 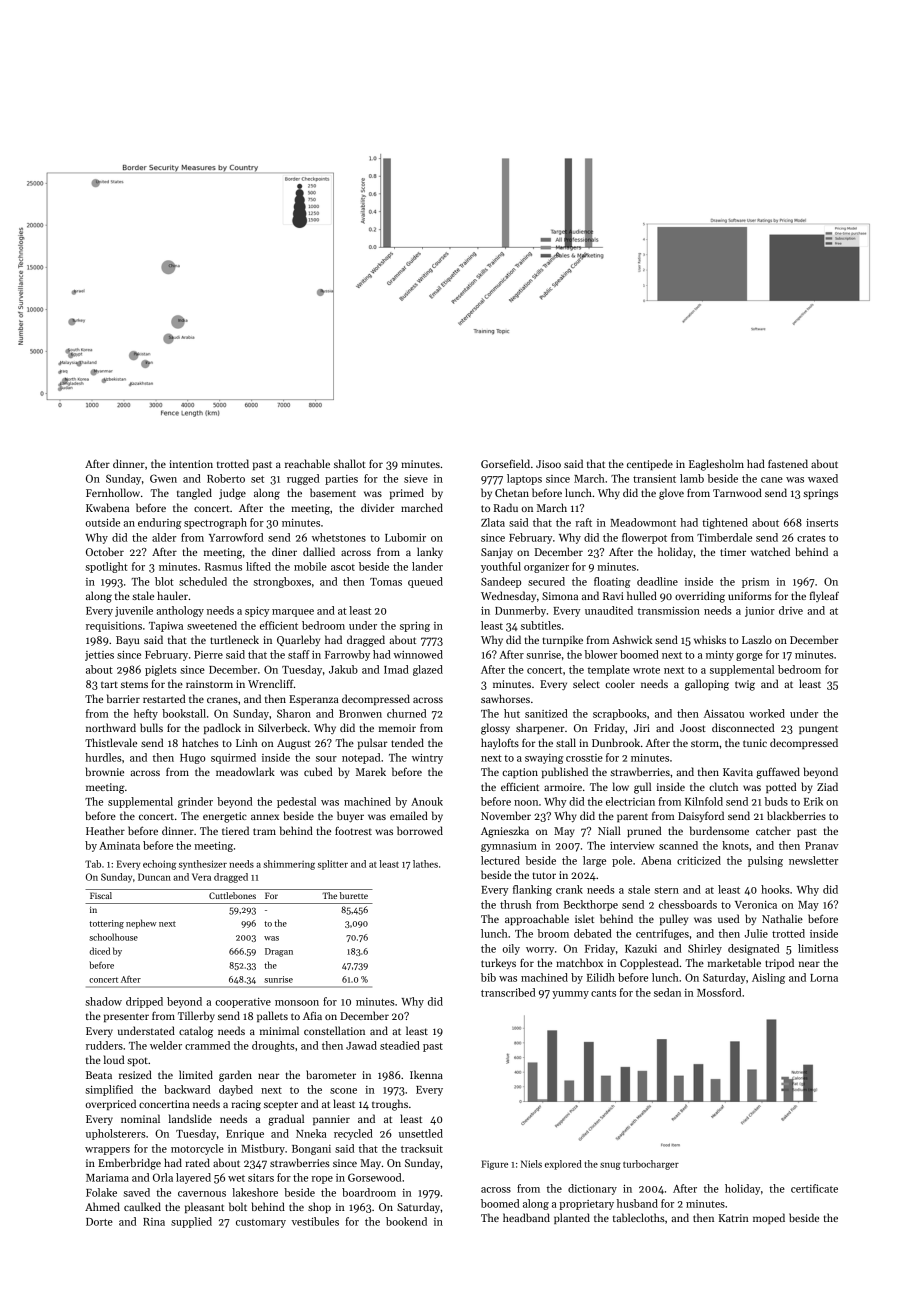 I want to click on newsletter, so click(x=813, y=860).
